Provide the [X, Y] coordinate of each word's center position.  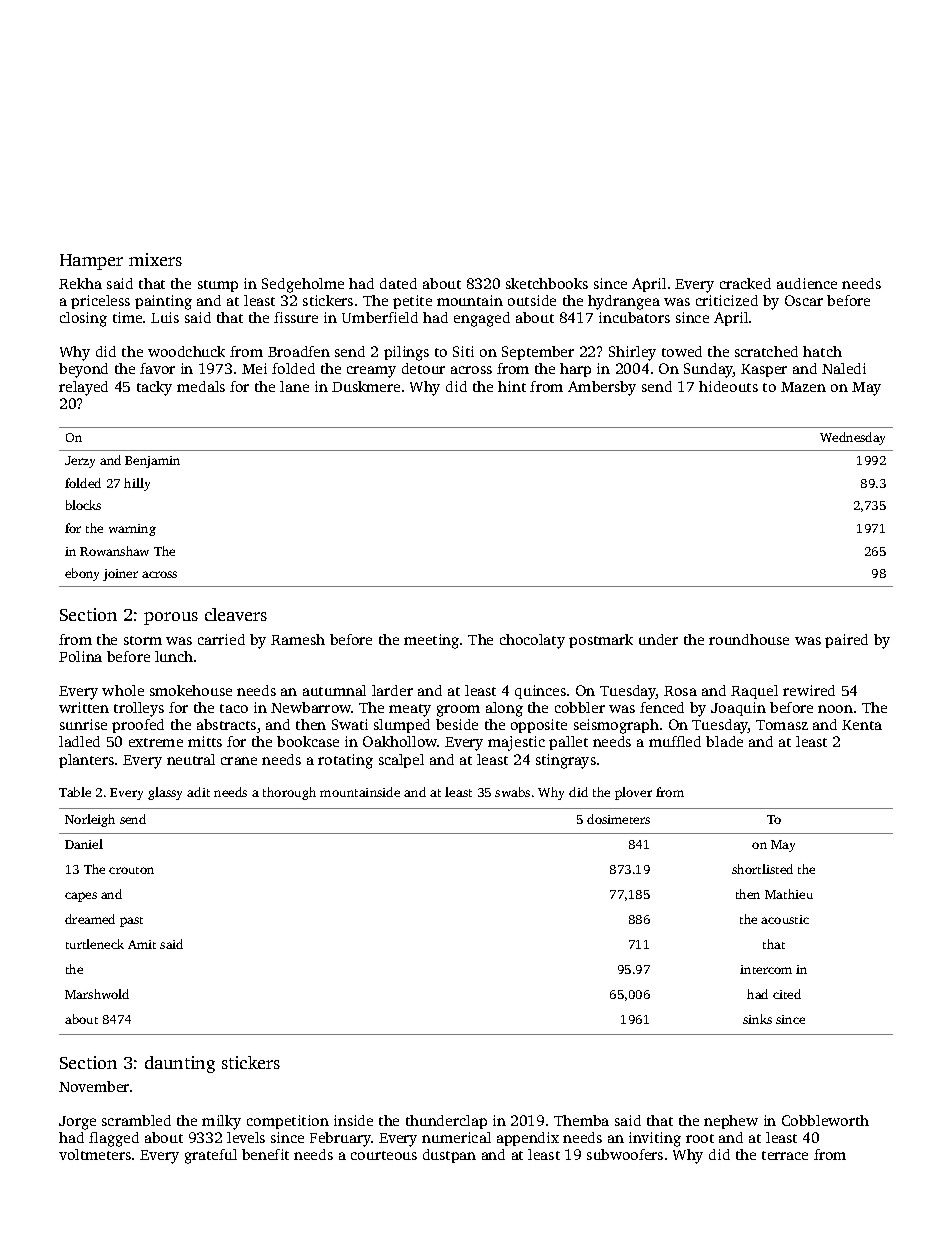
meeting [431, 641]
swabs [512, 792]
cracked [745, 283]
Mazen [803, 387]
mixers [155, 259]
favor [157, 368]
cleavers [236, 614]
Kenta [862, 725]
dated [398, 283]
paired [846, 641]
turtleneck [95, 944]
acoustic [785, 919]
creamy [371, 372]
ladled [79, 741]
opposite [539, 726]
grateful [211, 1156]
